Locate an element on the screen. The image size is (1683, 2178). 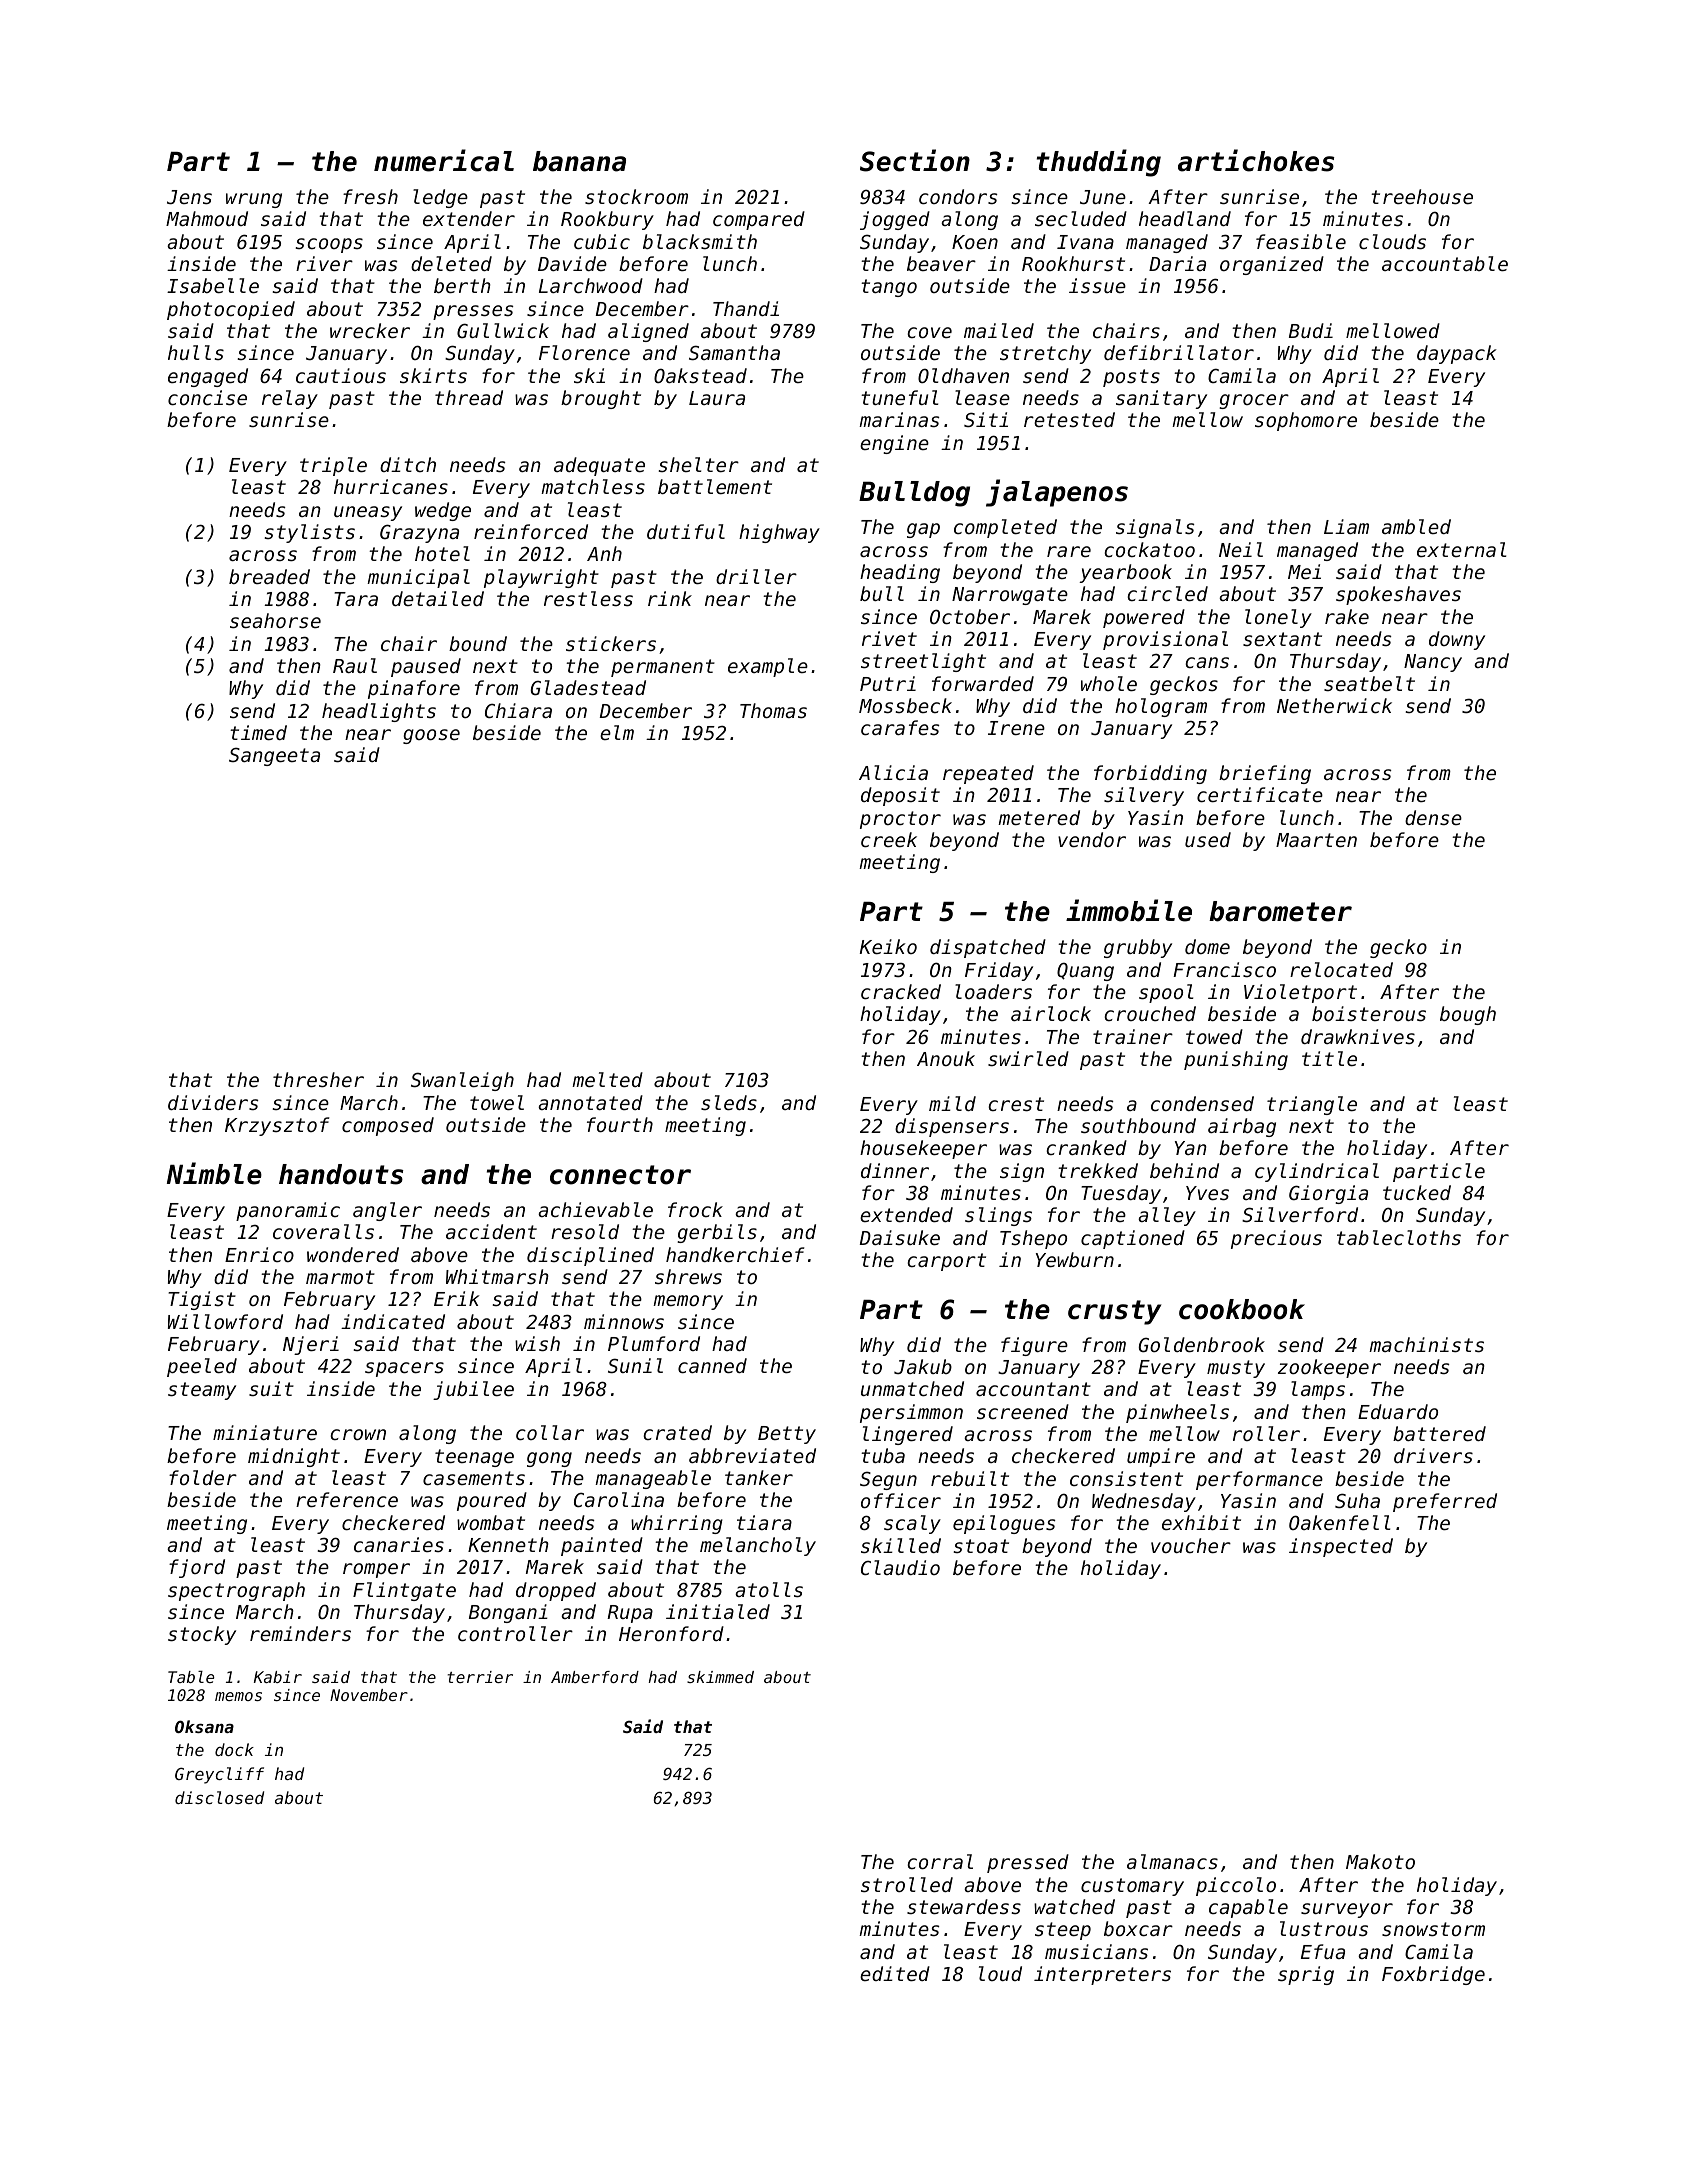
Swanleigh is located at coordinates (462, 1081).
